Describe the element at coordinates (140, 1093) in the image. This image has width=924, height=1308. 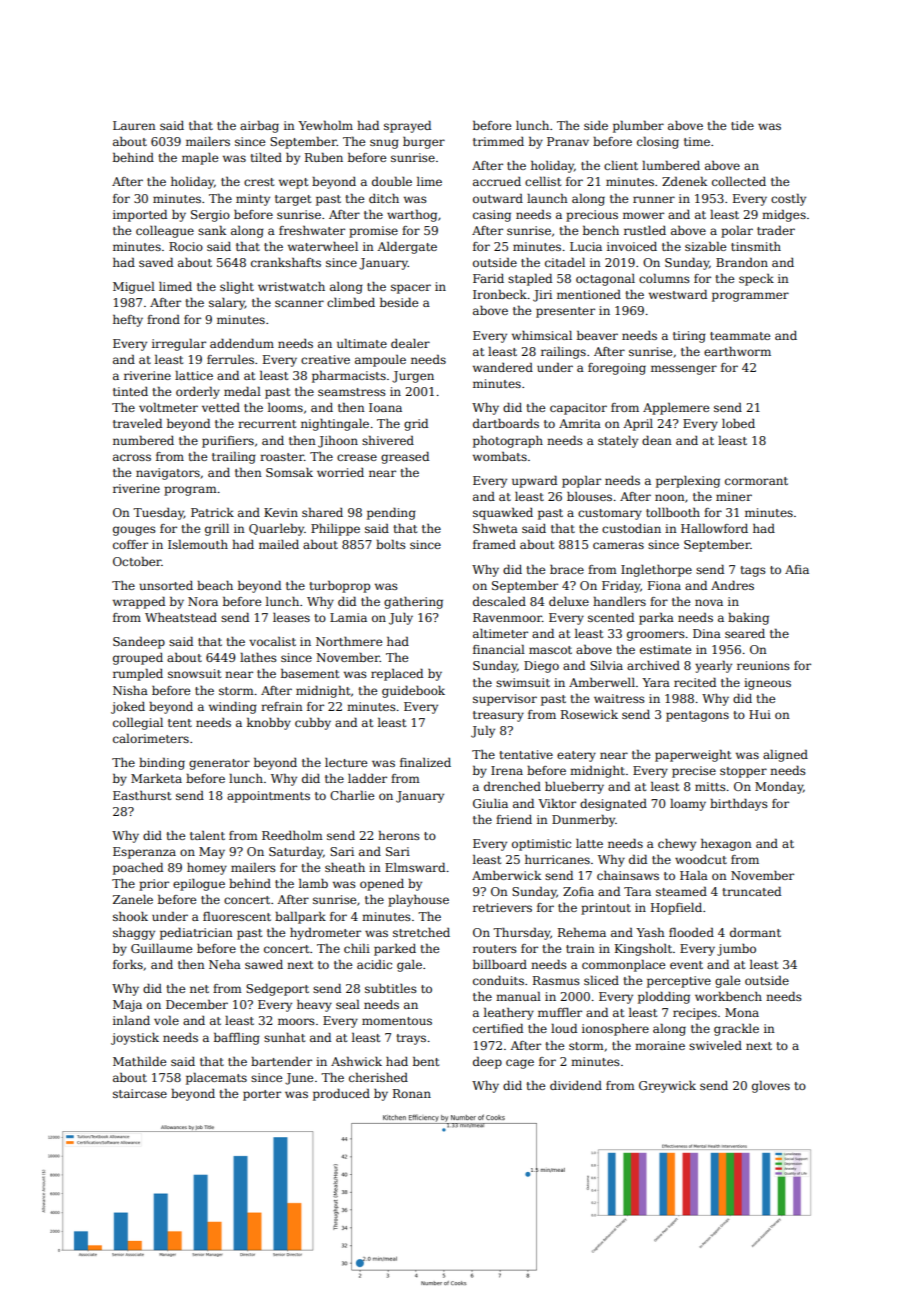
I see `staircase` at that location.
